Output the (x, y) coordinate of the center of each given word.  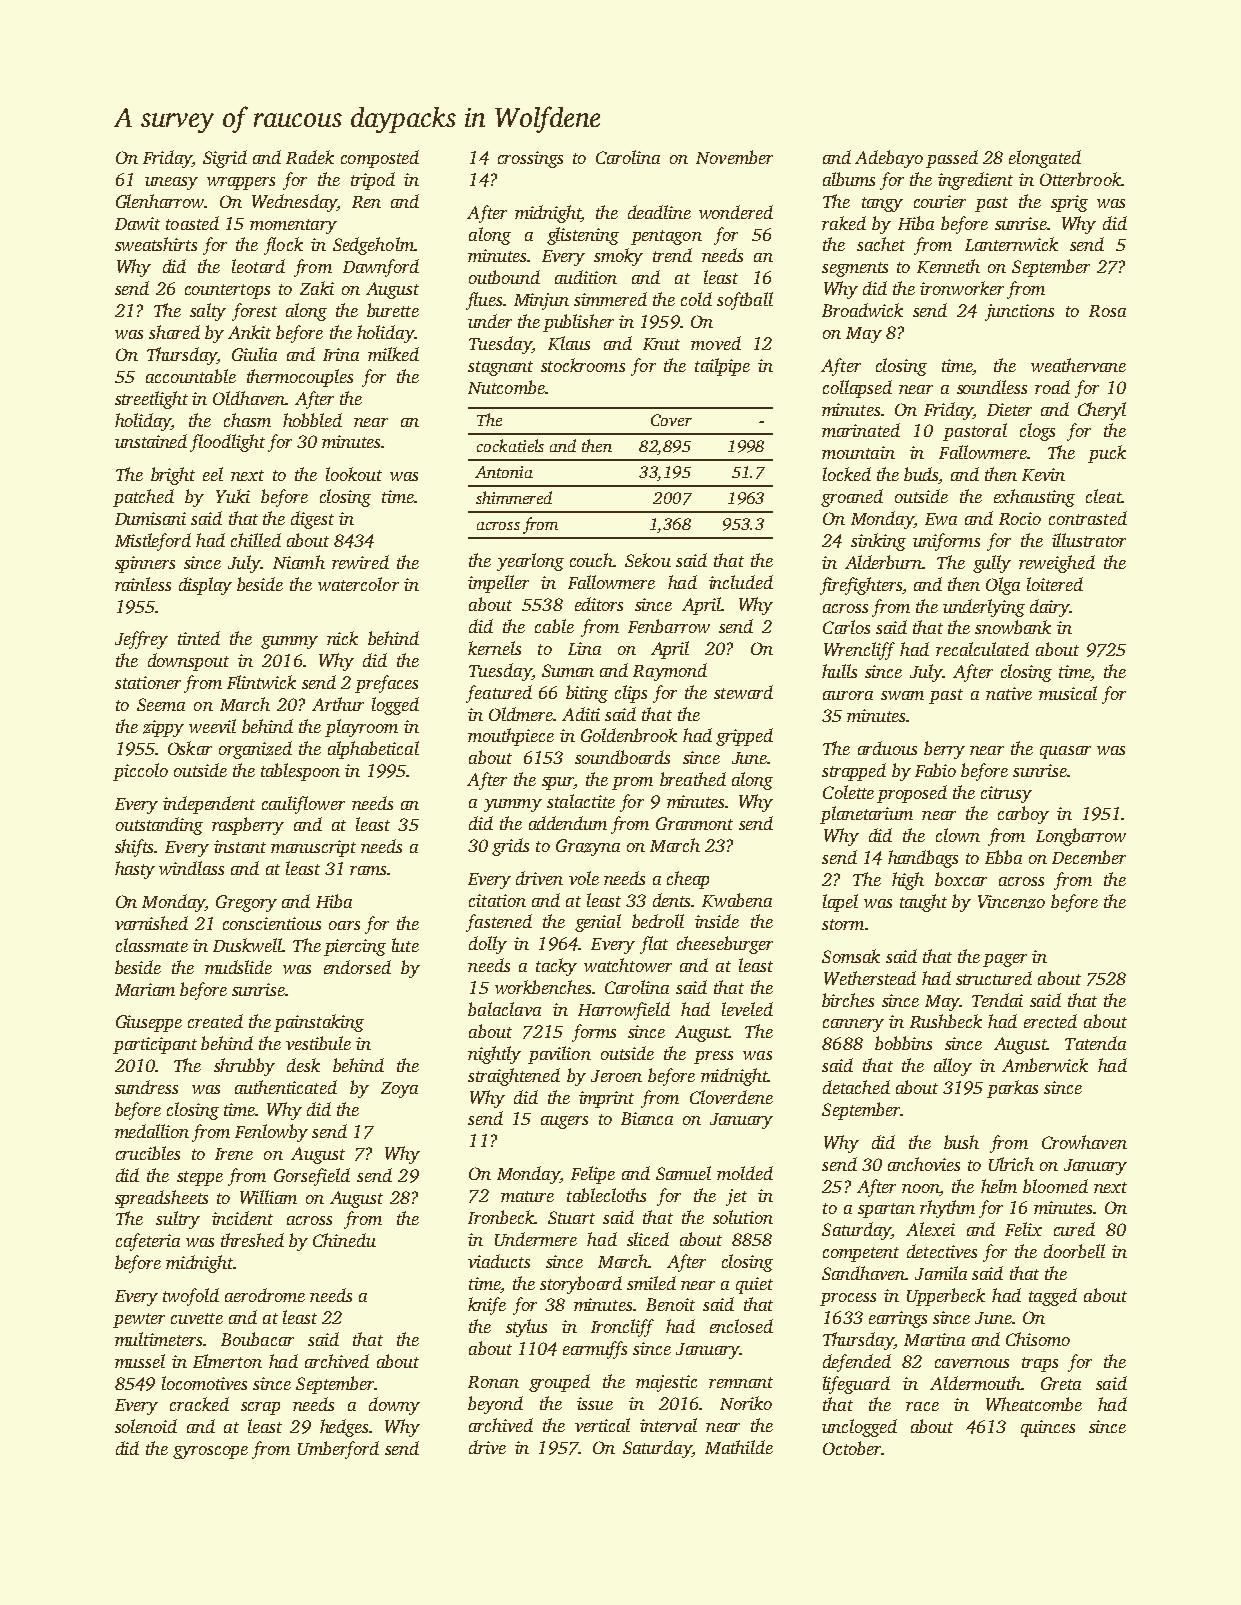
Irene (234, 1154)
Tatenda (1095, 1043)
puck (1107, 454)
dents (671, 900)
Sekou (648, 560)
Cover (671, 420)
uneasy (171, 183)
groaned (852, 498)
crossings (530, 159)
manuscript (313, 848)
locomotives (204, 1383)
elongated (1045, 159)
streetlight (151, 400)
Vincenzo (1011, 902)
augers (564, 1122)
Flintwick (261, 682)
